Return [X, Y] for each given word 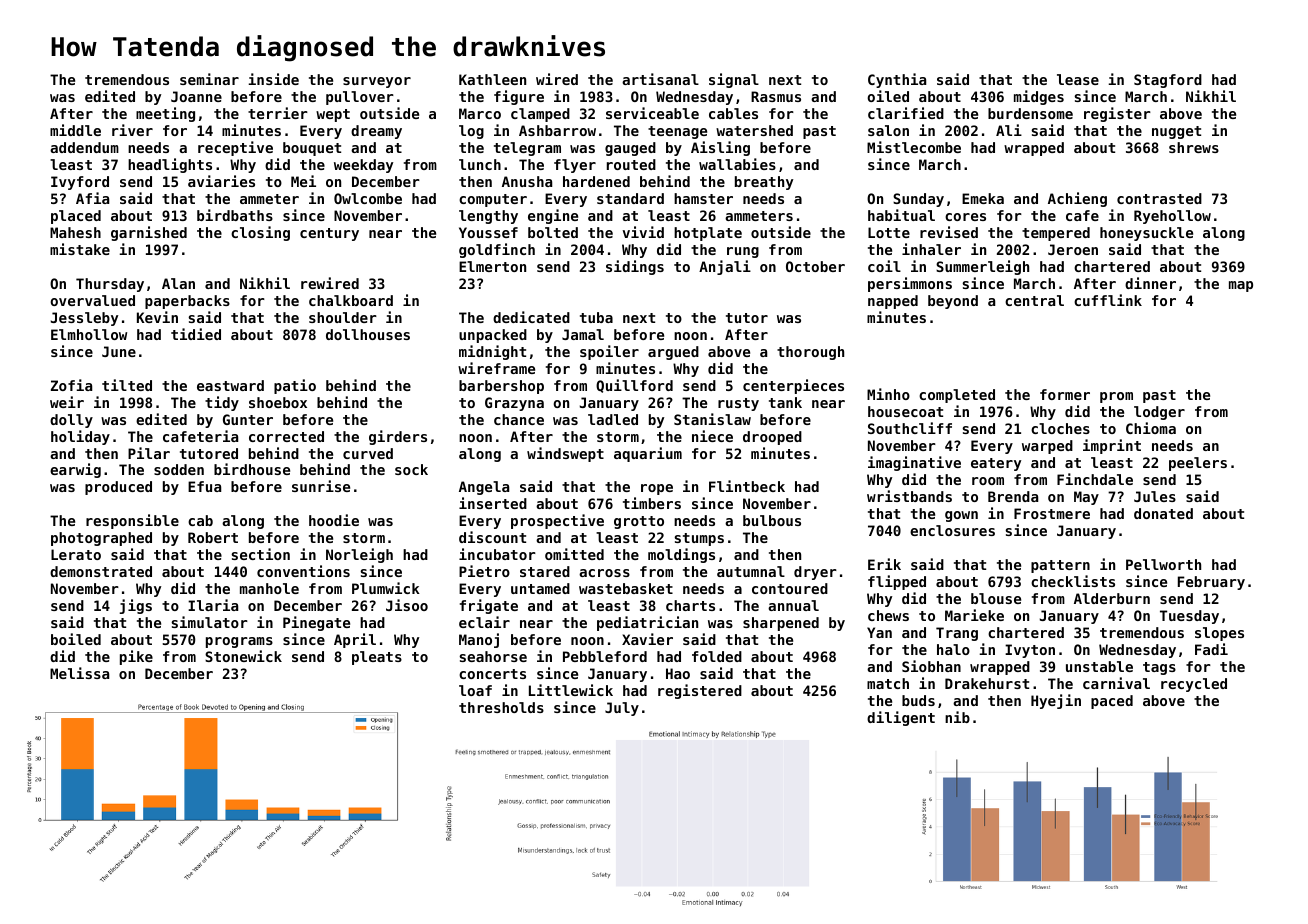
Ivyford [80, 183]
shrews [1194, 147]
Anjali [725, 267]
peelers [1198, 464]
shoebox [278, 402]
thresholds [501, 707]
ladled [613, 419]
